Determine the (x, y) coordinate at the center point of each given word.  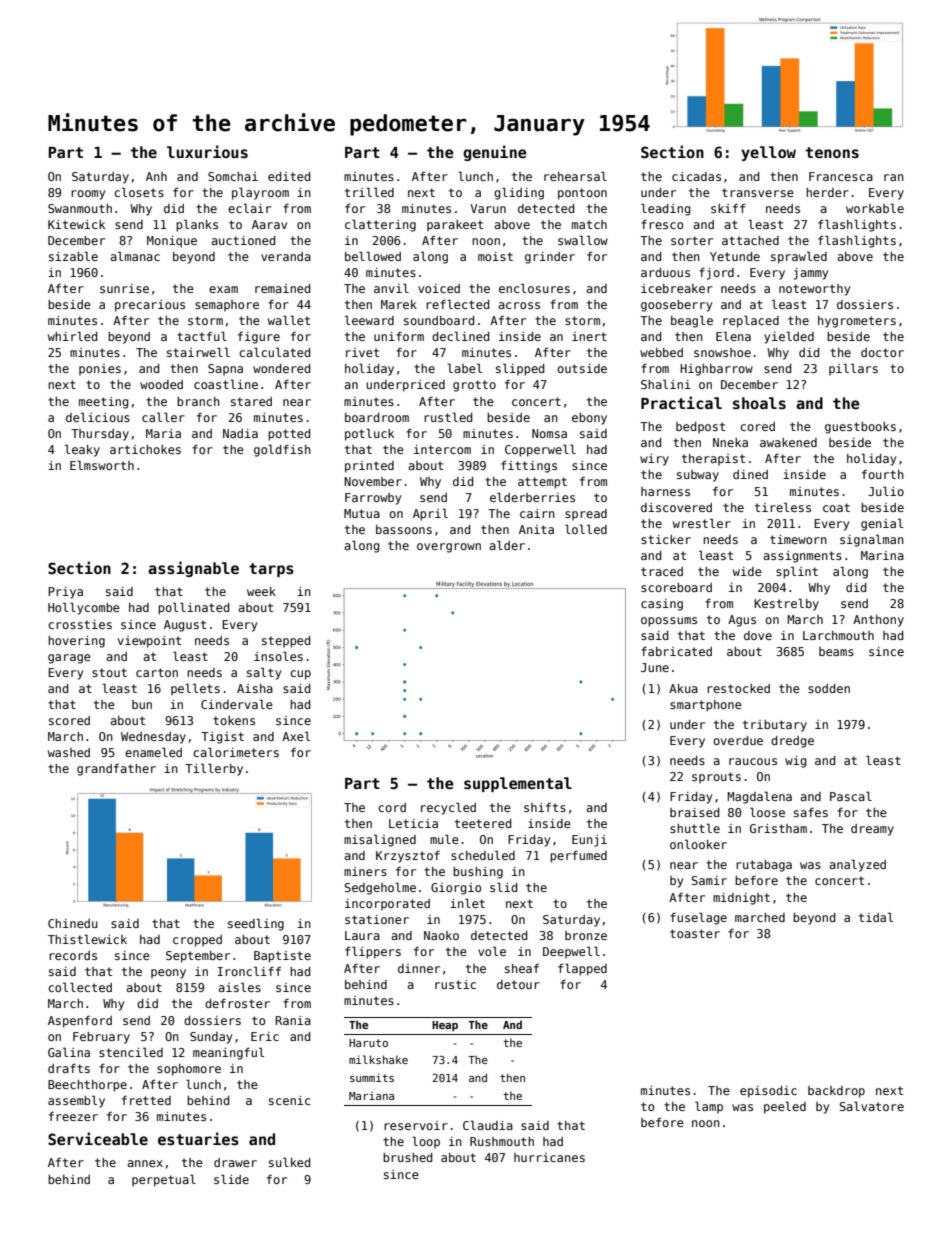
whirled (72, 336)
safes (811, 812)
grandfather (116, 770)
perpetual (164, 1180)
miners (365, 871)
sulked (289, 1162)
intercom (442, 449)
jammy (811, 274)
